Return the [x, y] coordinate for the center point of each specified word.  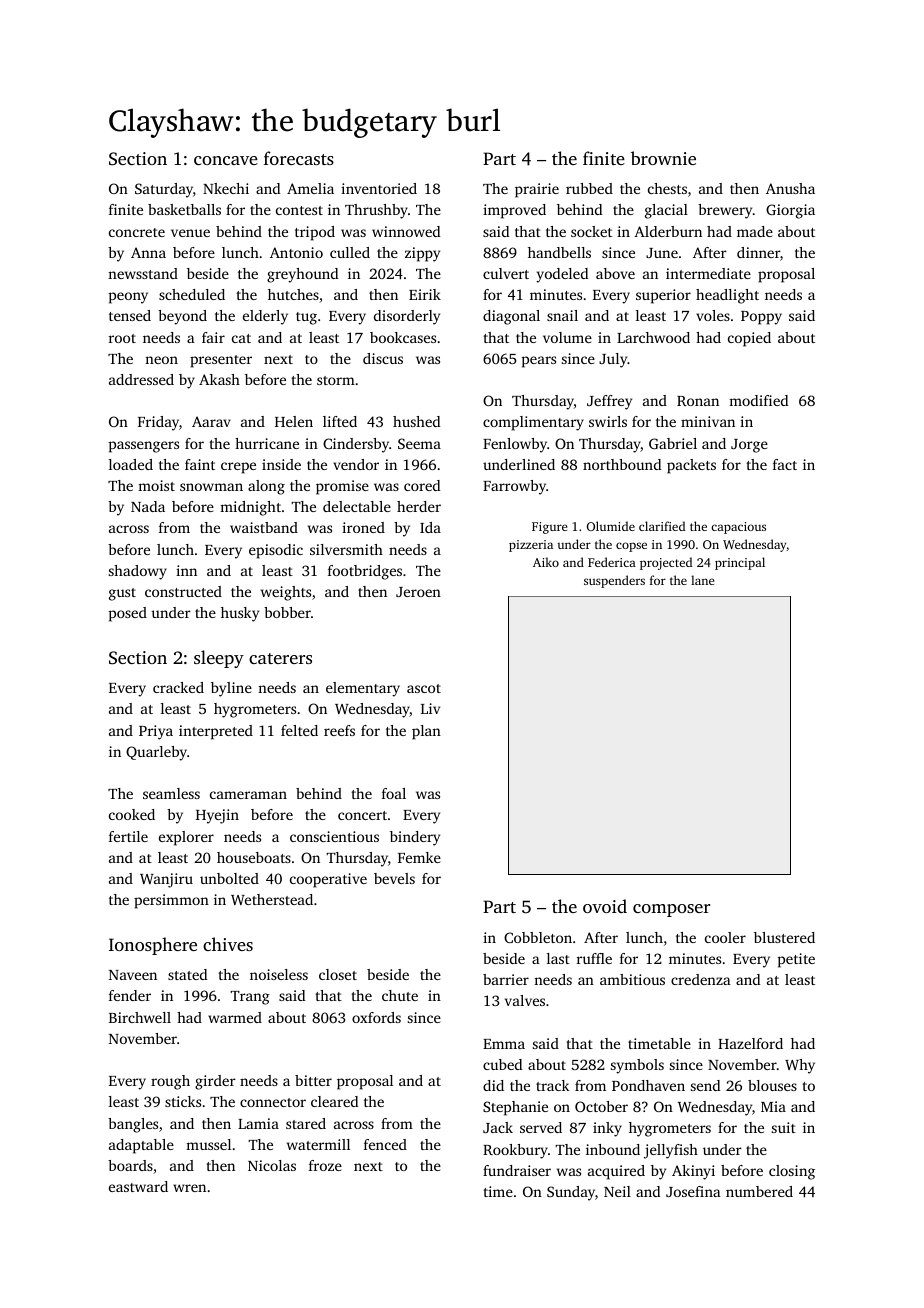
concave [226, 160]
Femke [419, 857]
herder [419, 506]
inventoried [379, 188]
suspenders [614, 581]
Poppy [761, 318]
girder [215, 1082]
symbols [637, 1066]
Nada [148, 506]
